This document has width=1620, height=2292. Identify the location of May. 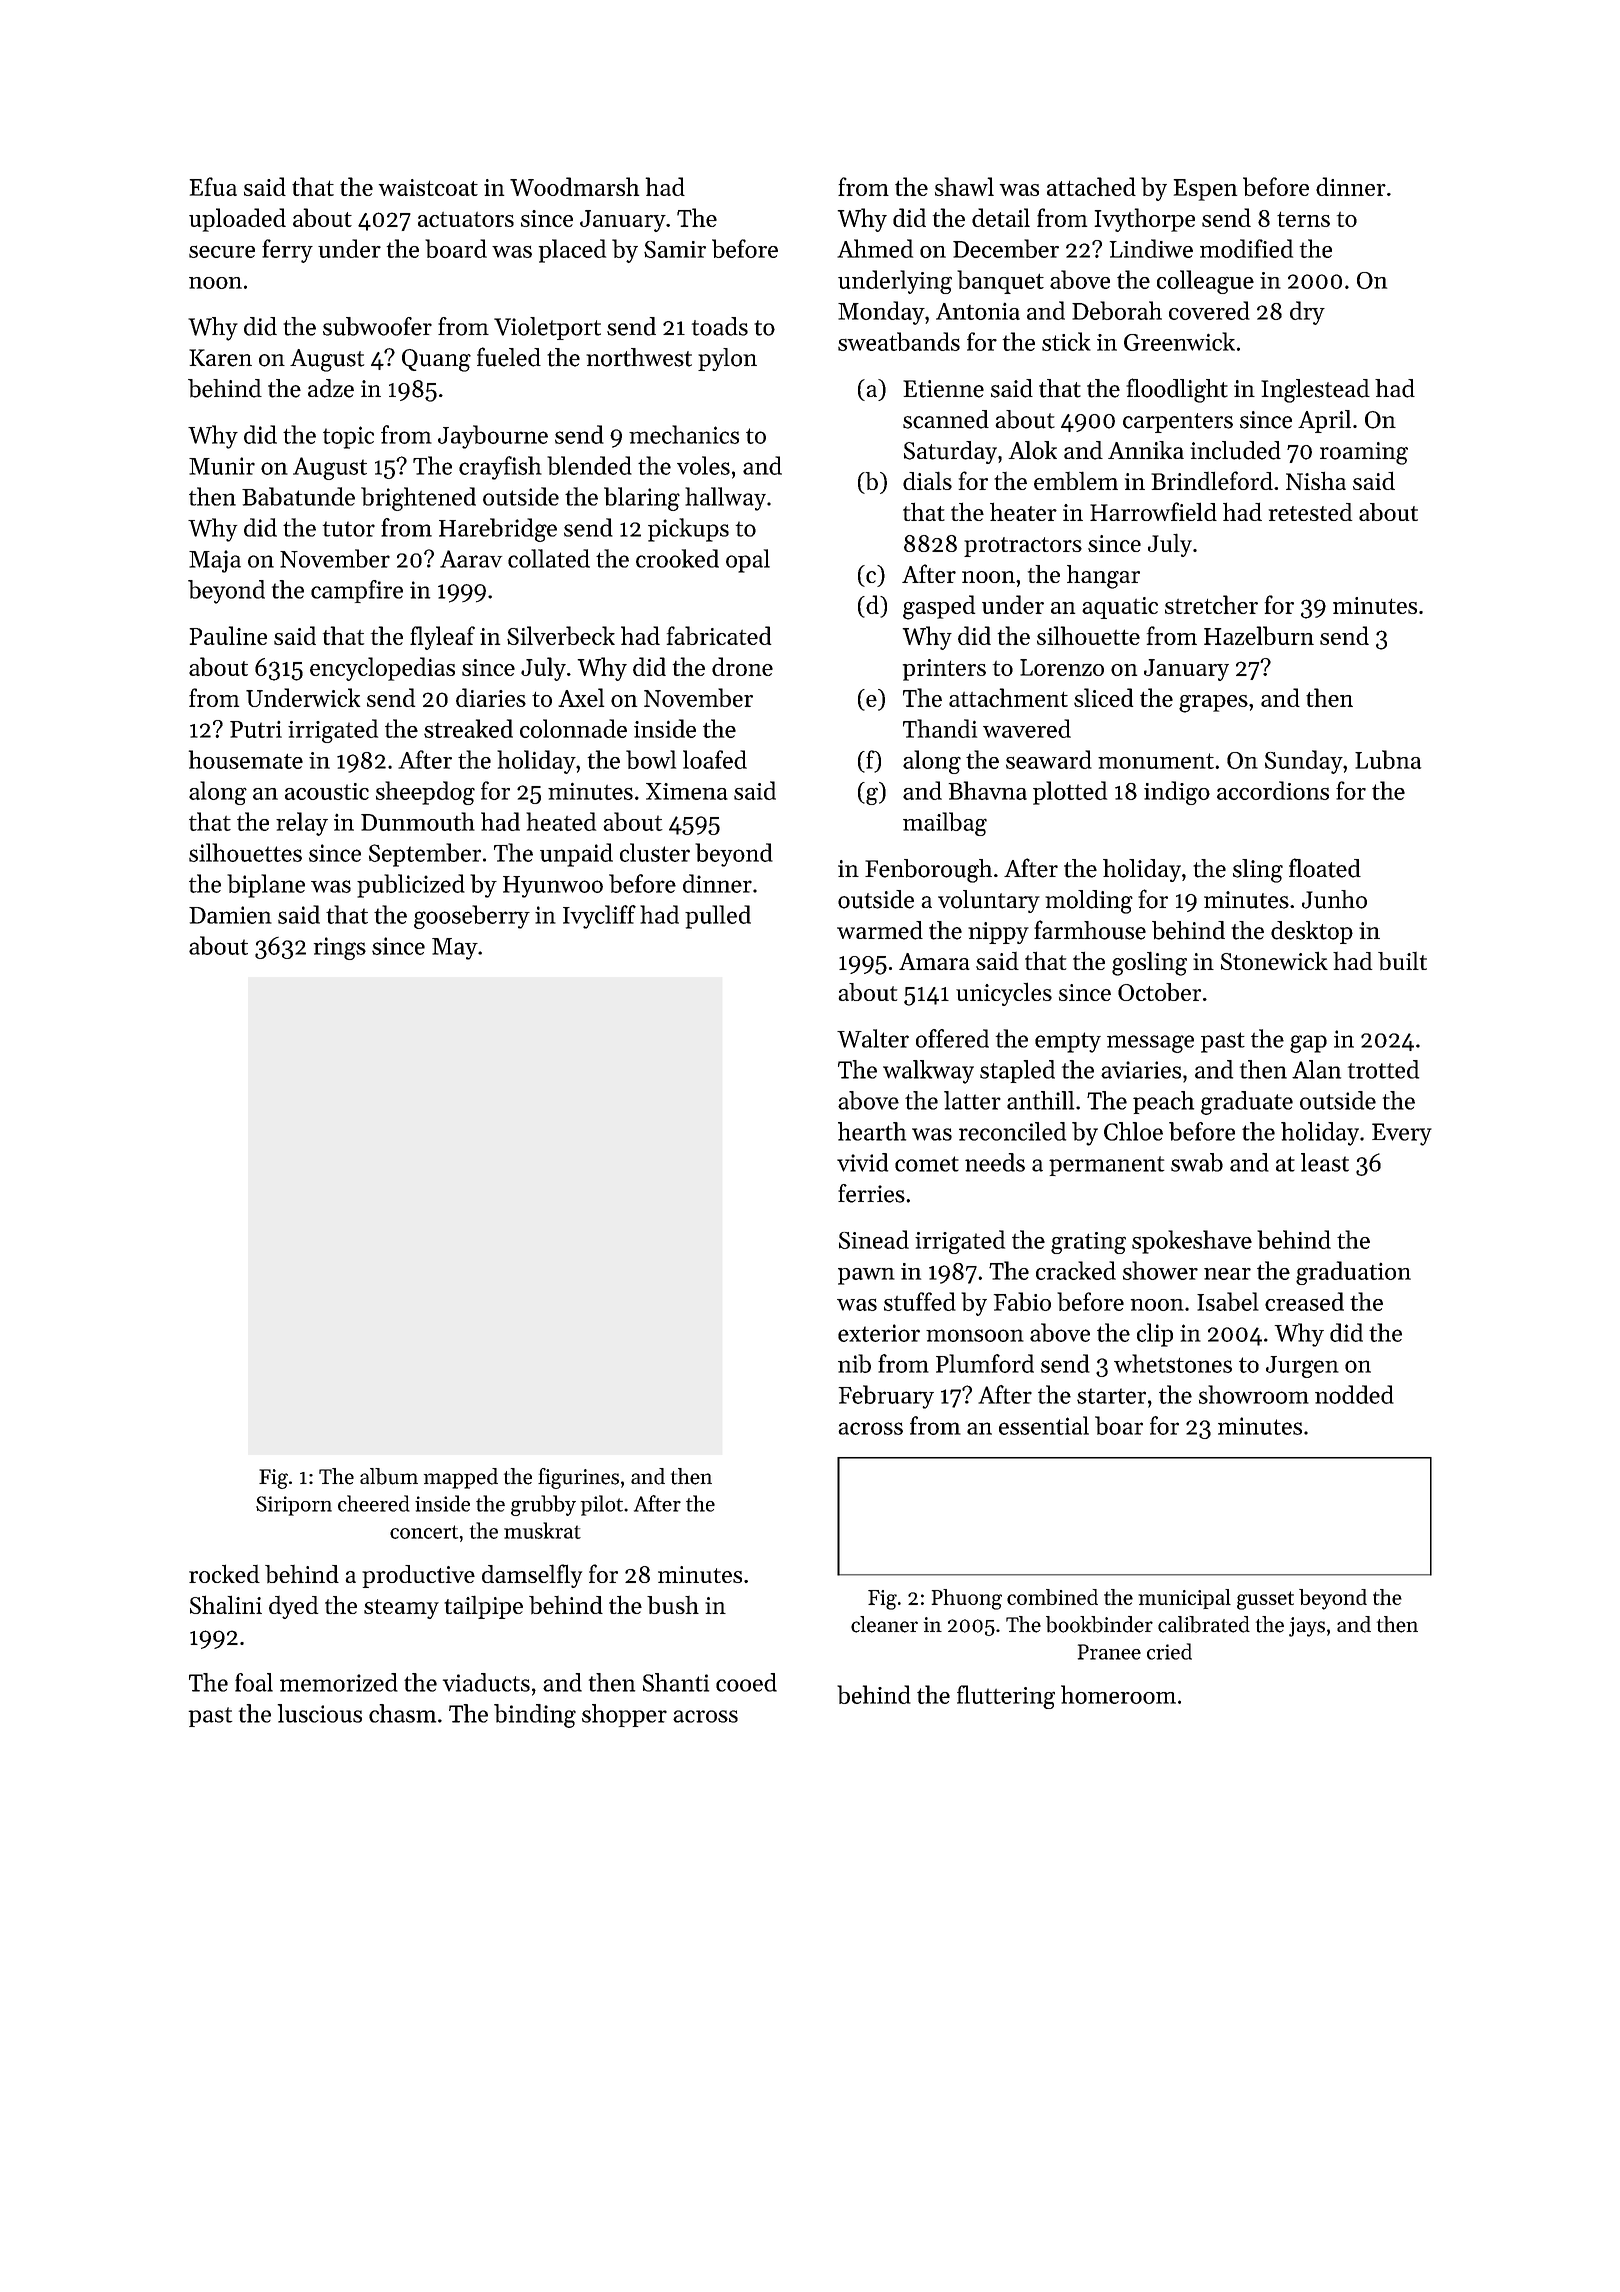
(455, 949).
